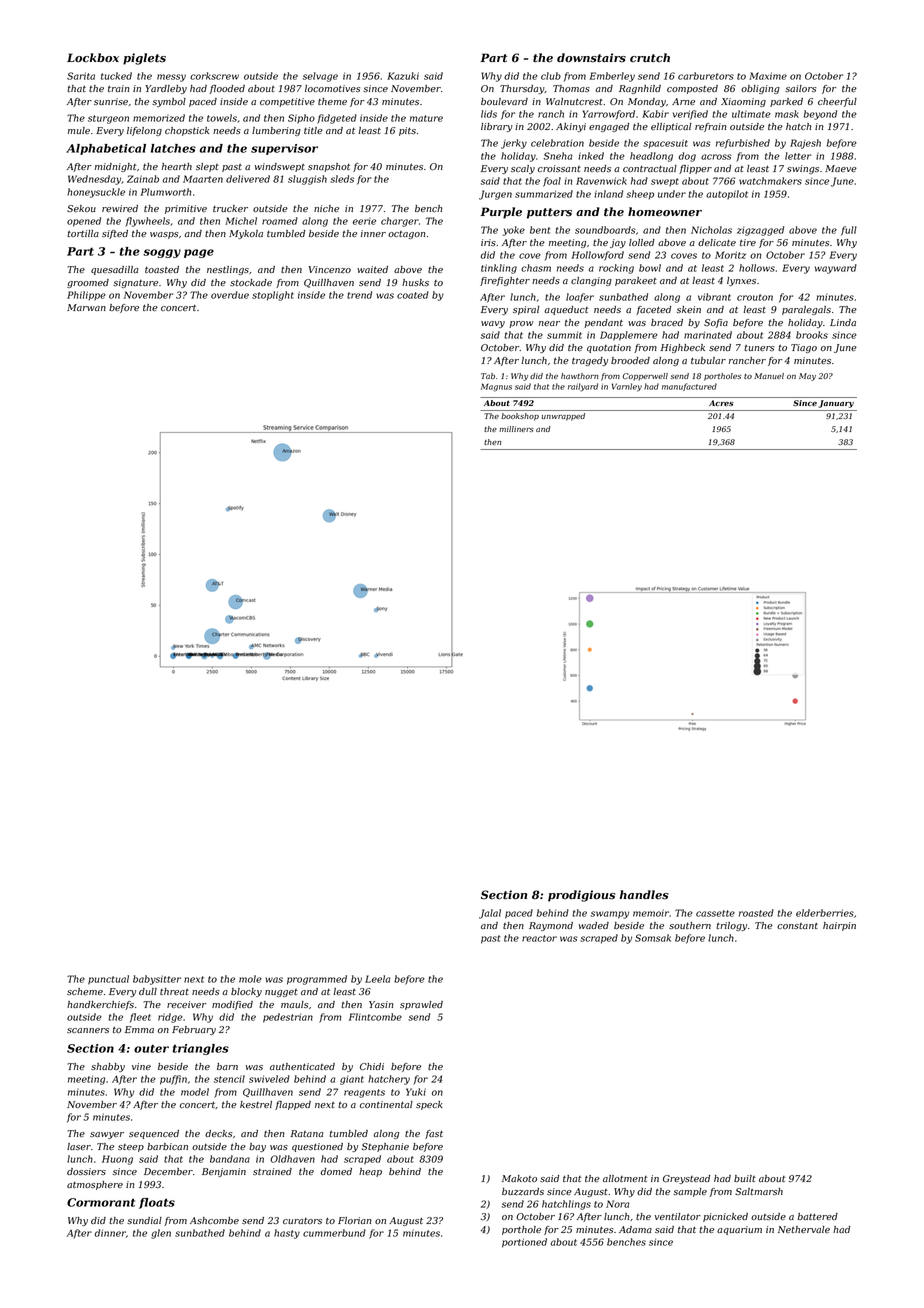 The image size is (924, 1308). What do you see at coordinates (407, 131) in the page?
I see `pits` at bounding box center [407, 131].
